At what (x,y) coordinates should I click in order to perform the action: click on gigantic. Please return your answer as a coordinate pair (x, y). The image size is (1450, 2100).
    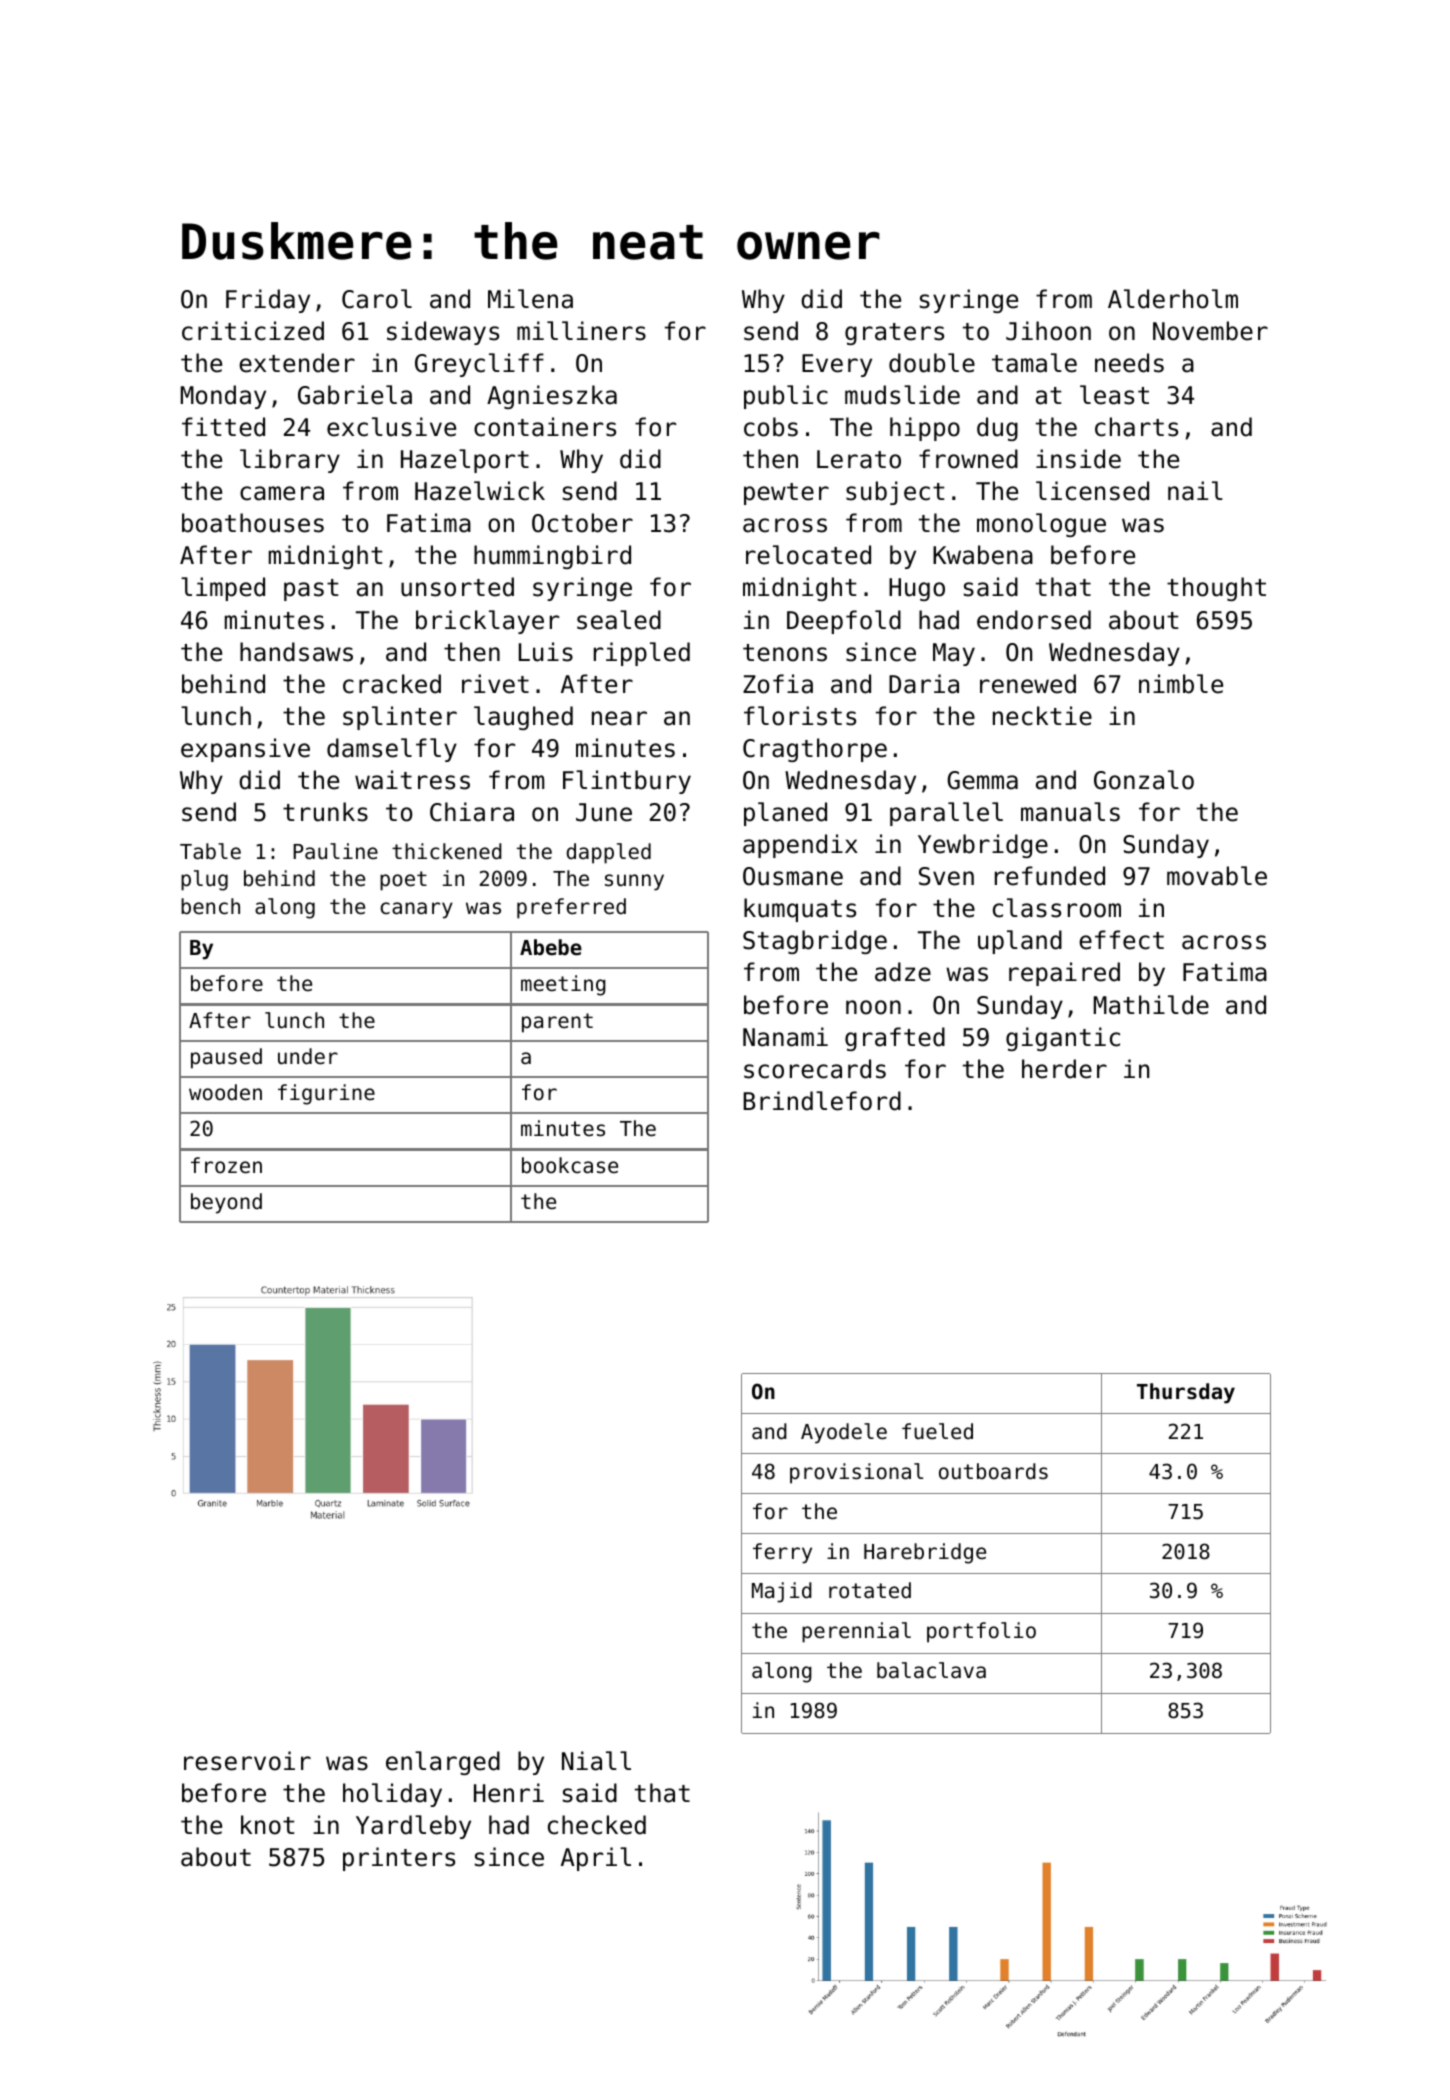
    Looking at the image, I should click on (1063, 1039).
